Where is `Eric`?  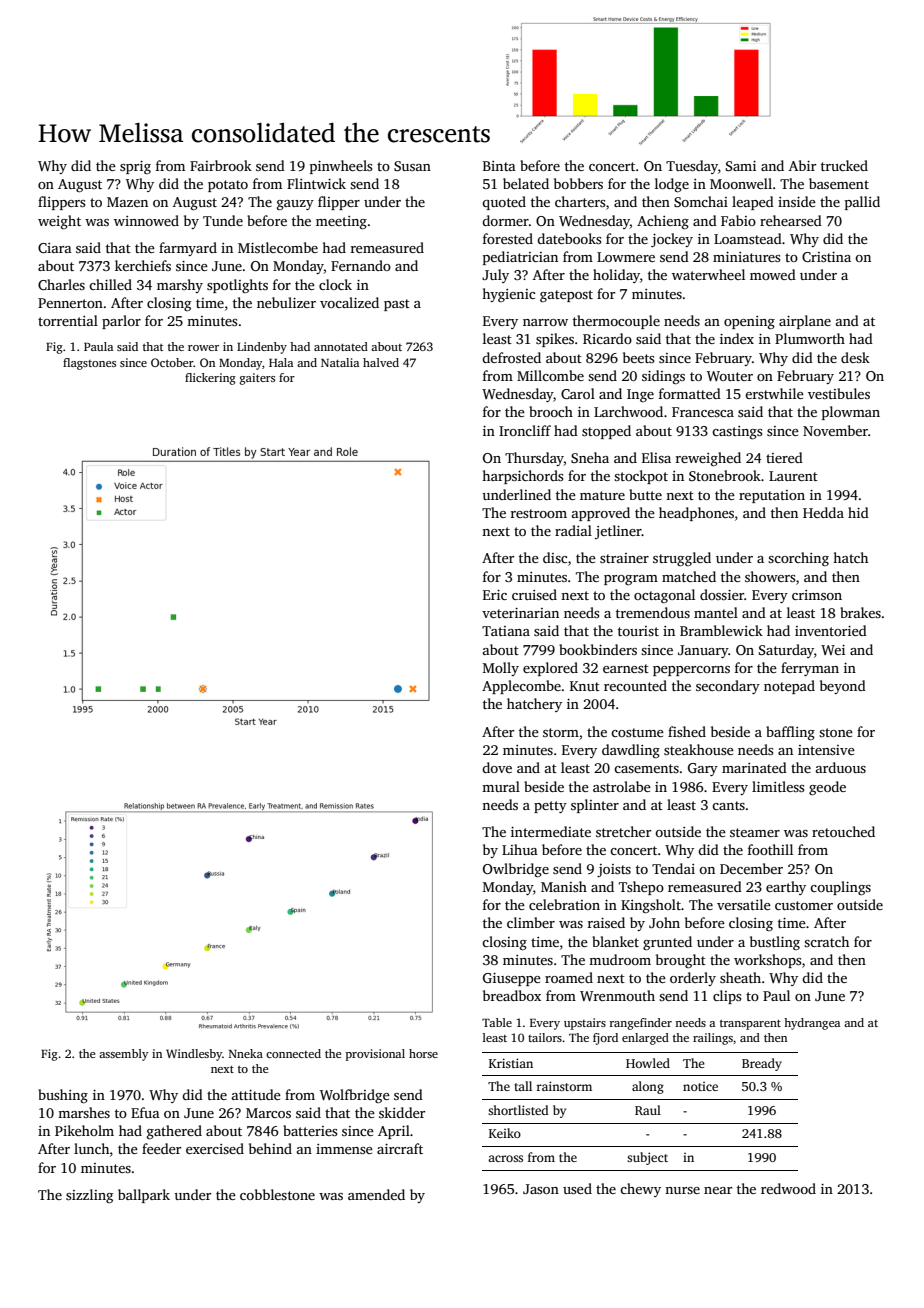 Eric is located at coordinates (495, 595).
